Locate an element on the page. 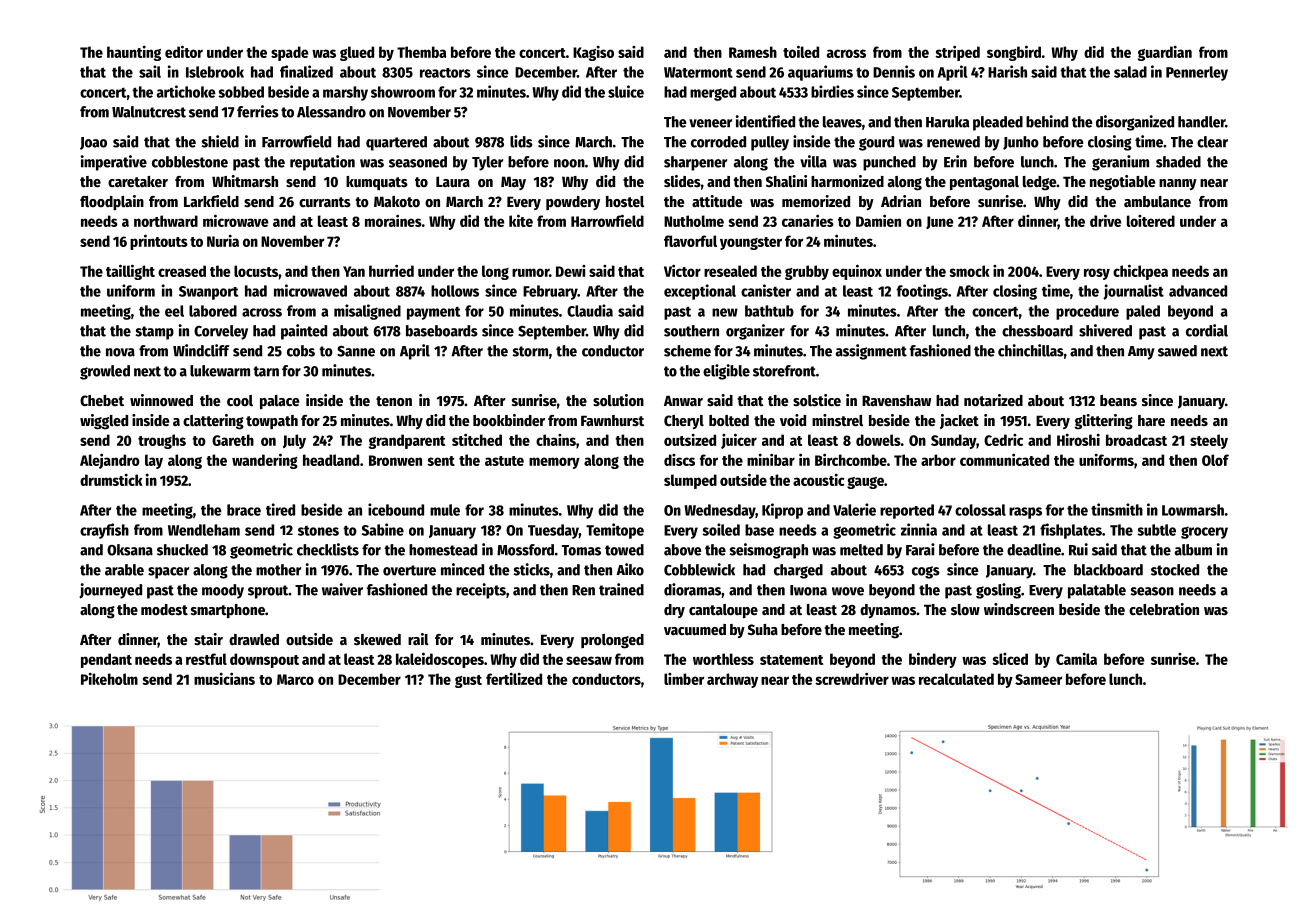 This document has width=1308, height=924. Walnutcrest is located at coordinates (149, 112).
